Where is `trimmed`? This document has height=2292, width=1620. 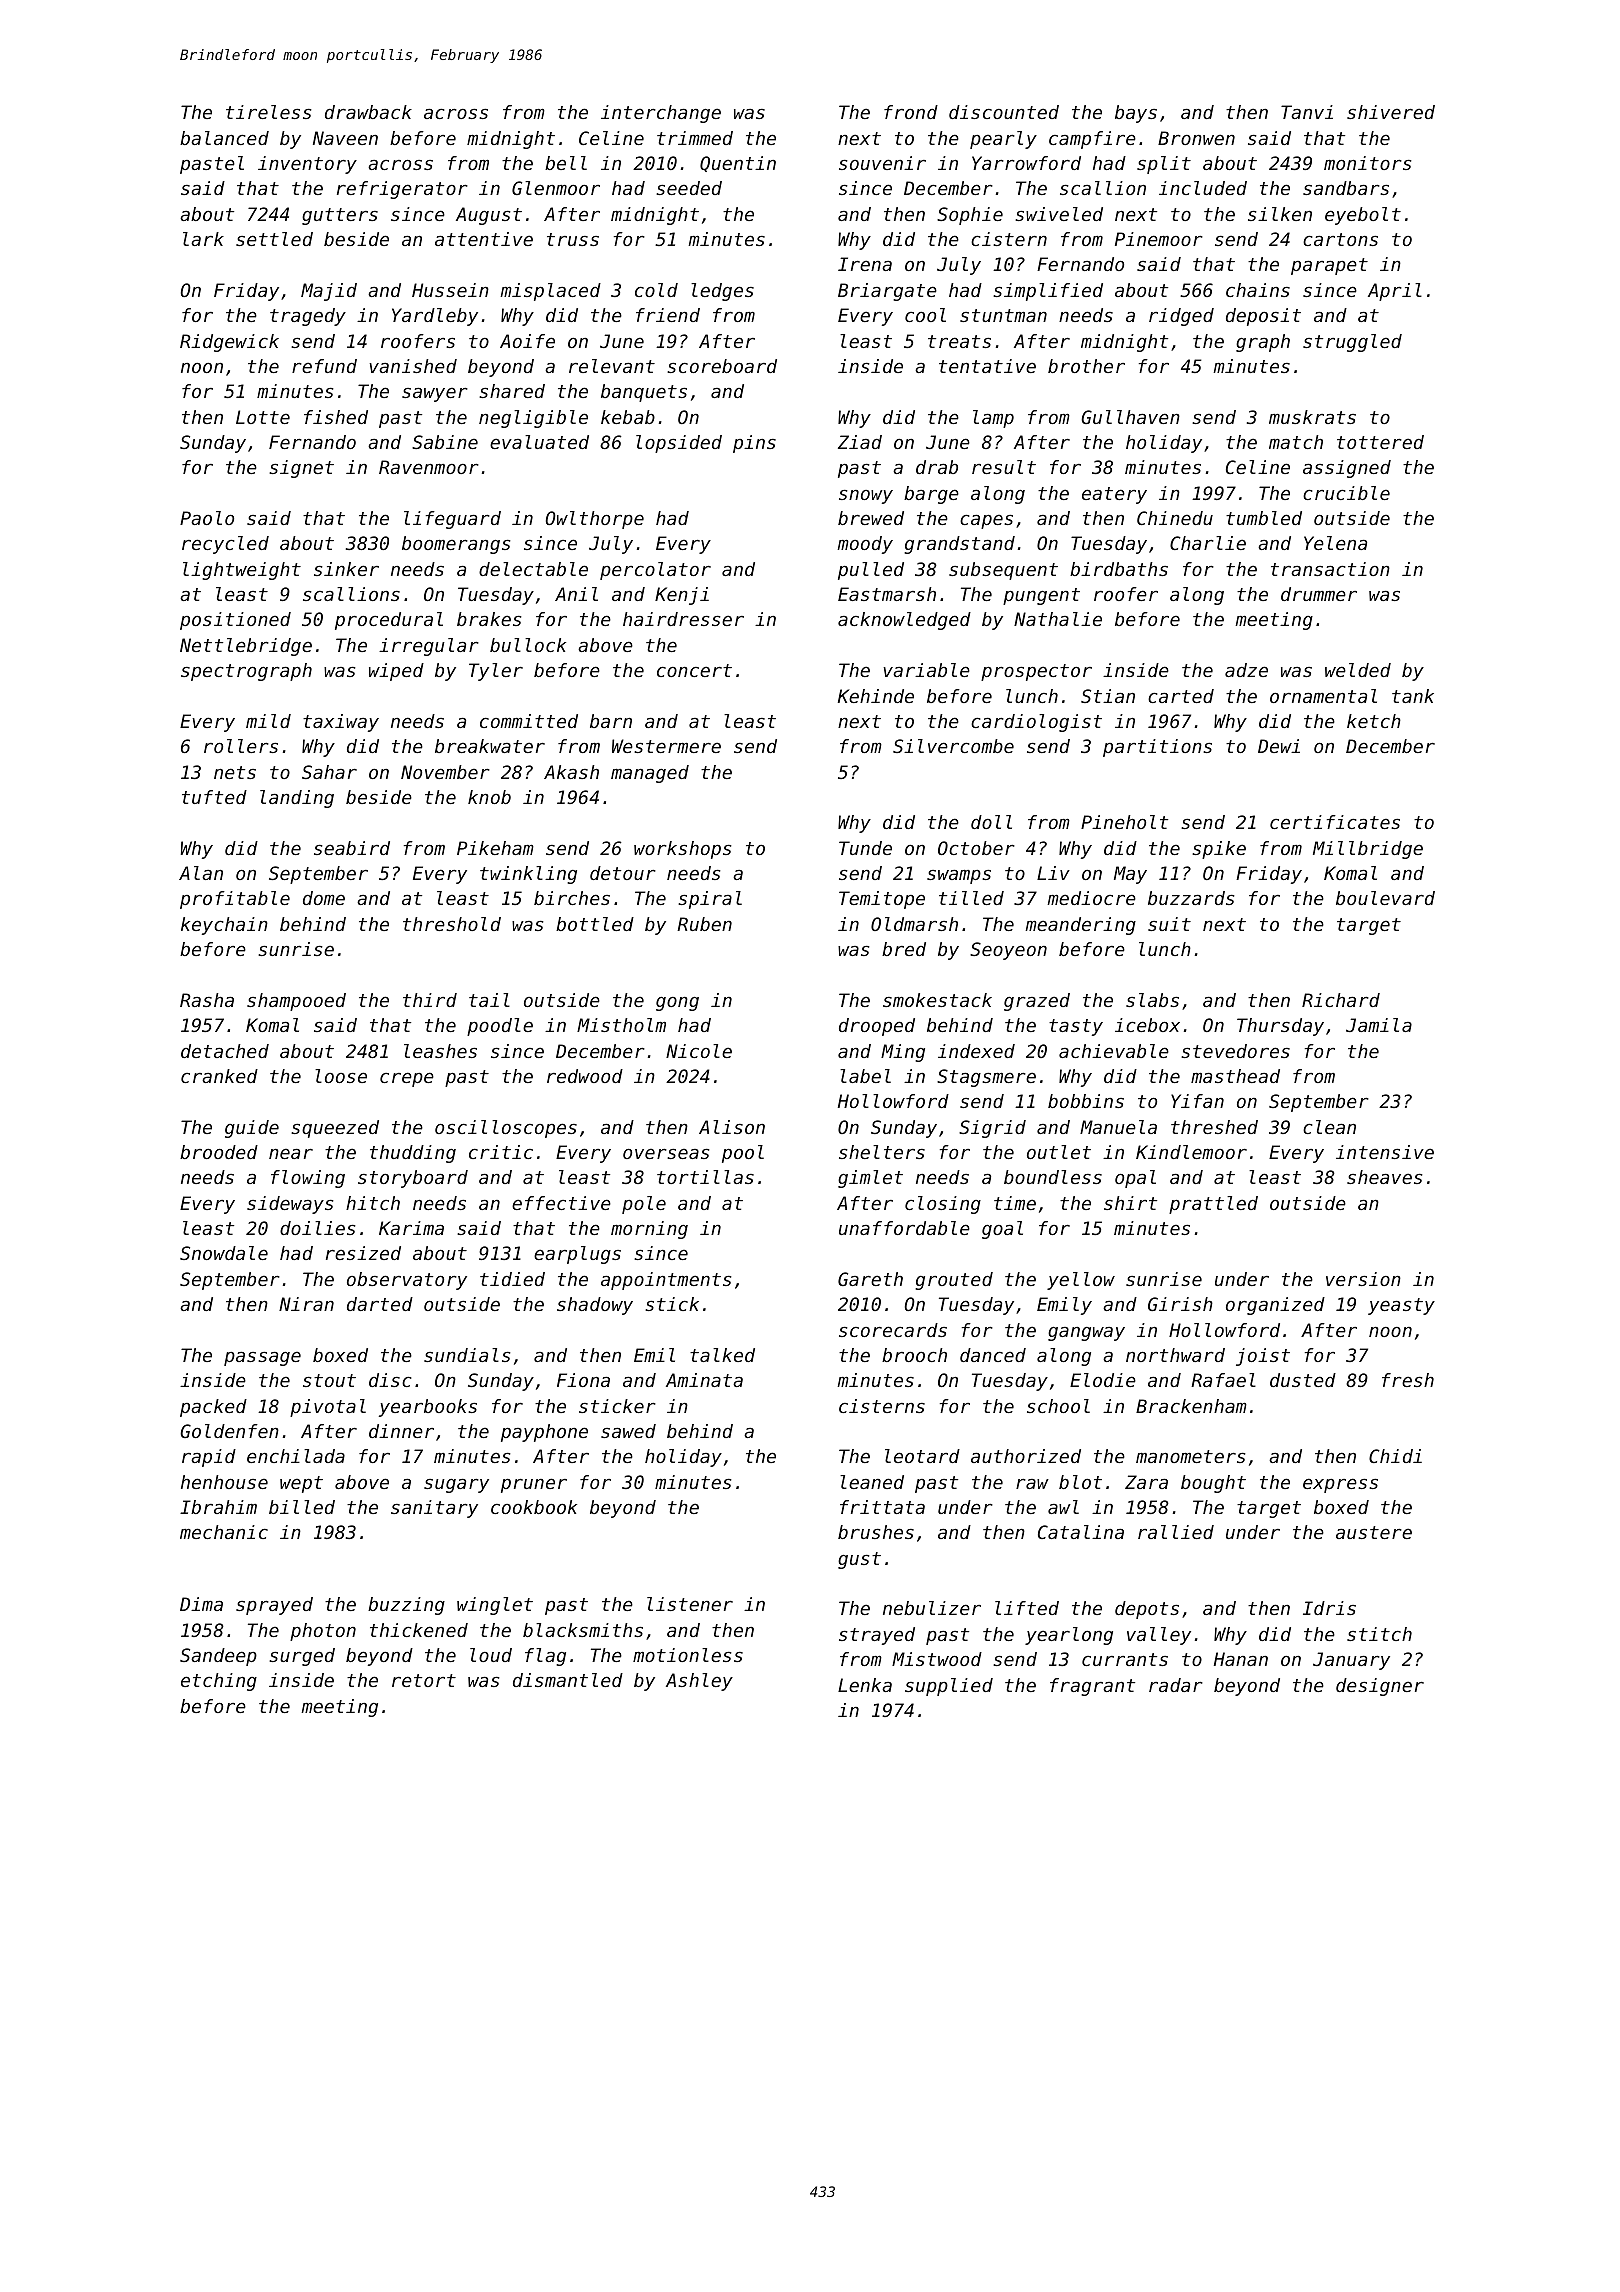
trimmed is located at coordinates (695, 138).
